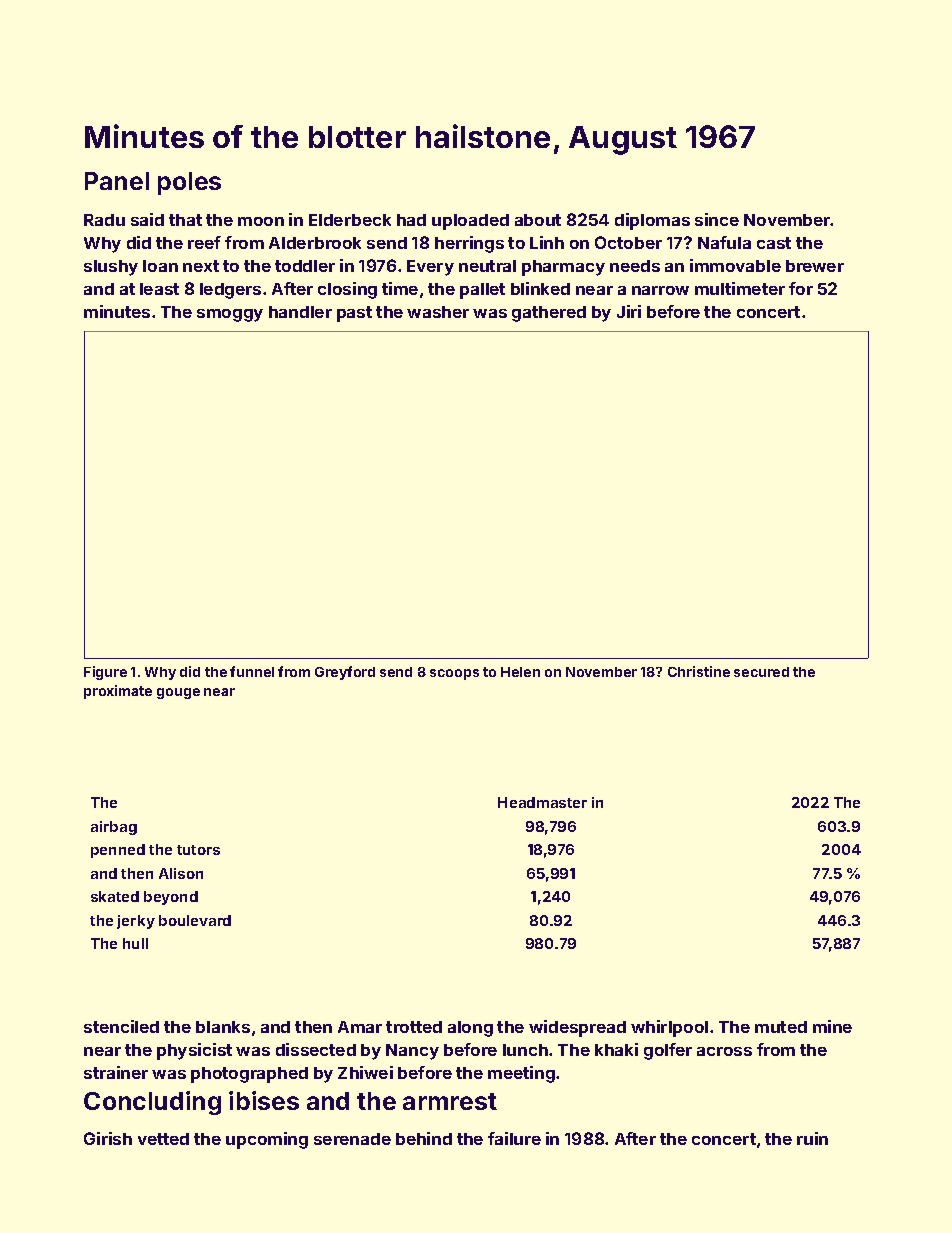 The image size is (952, 1233). What do you see at coordinates (118, 692) in the page?
I see `proximate` at bounding box center [118, 692].
